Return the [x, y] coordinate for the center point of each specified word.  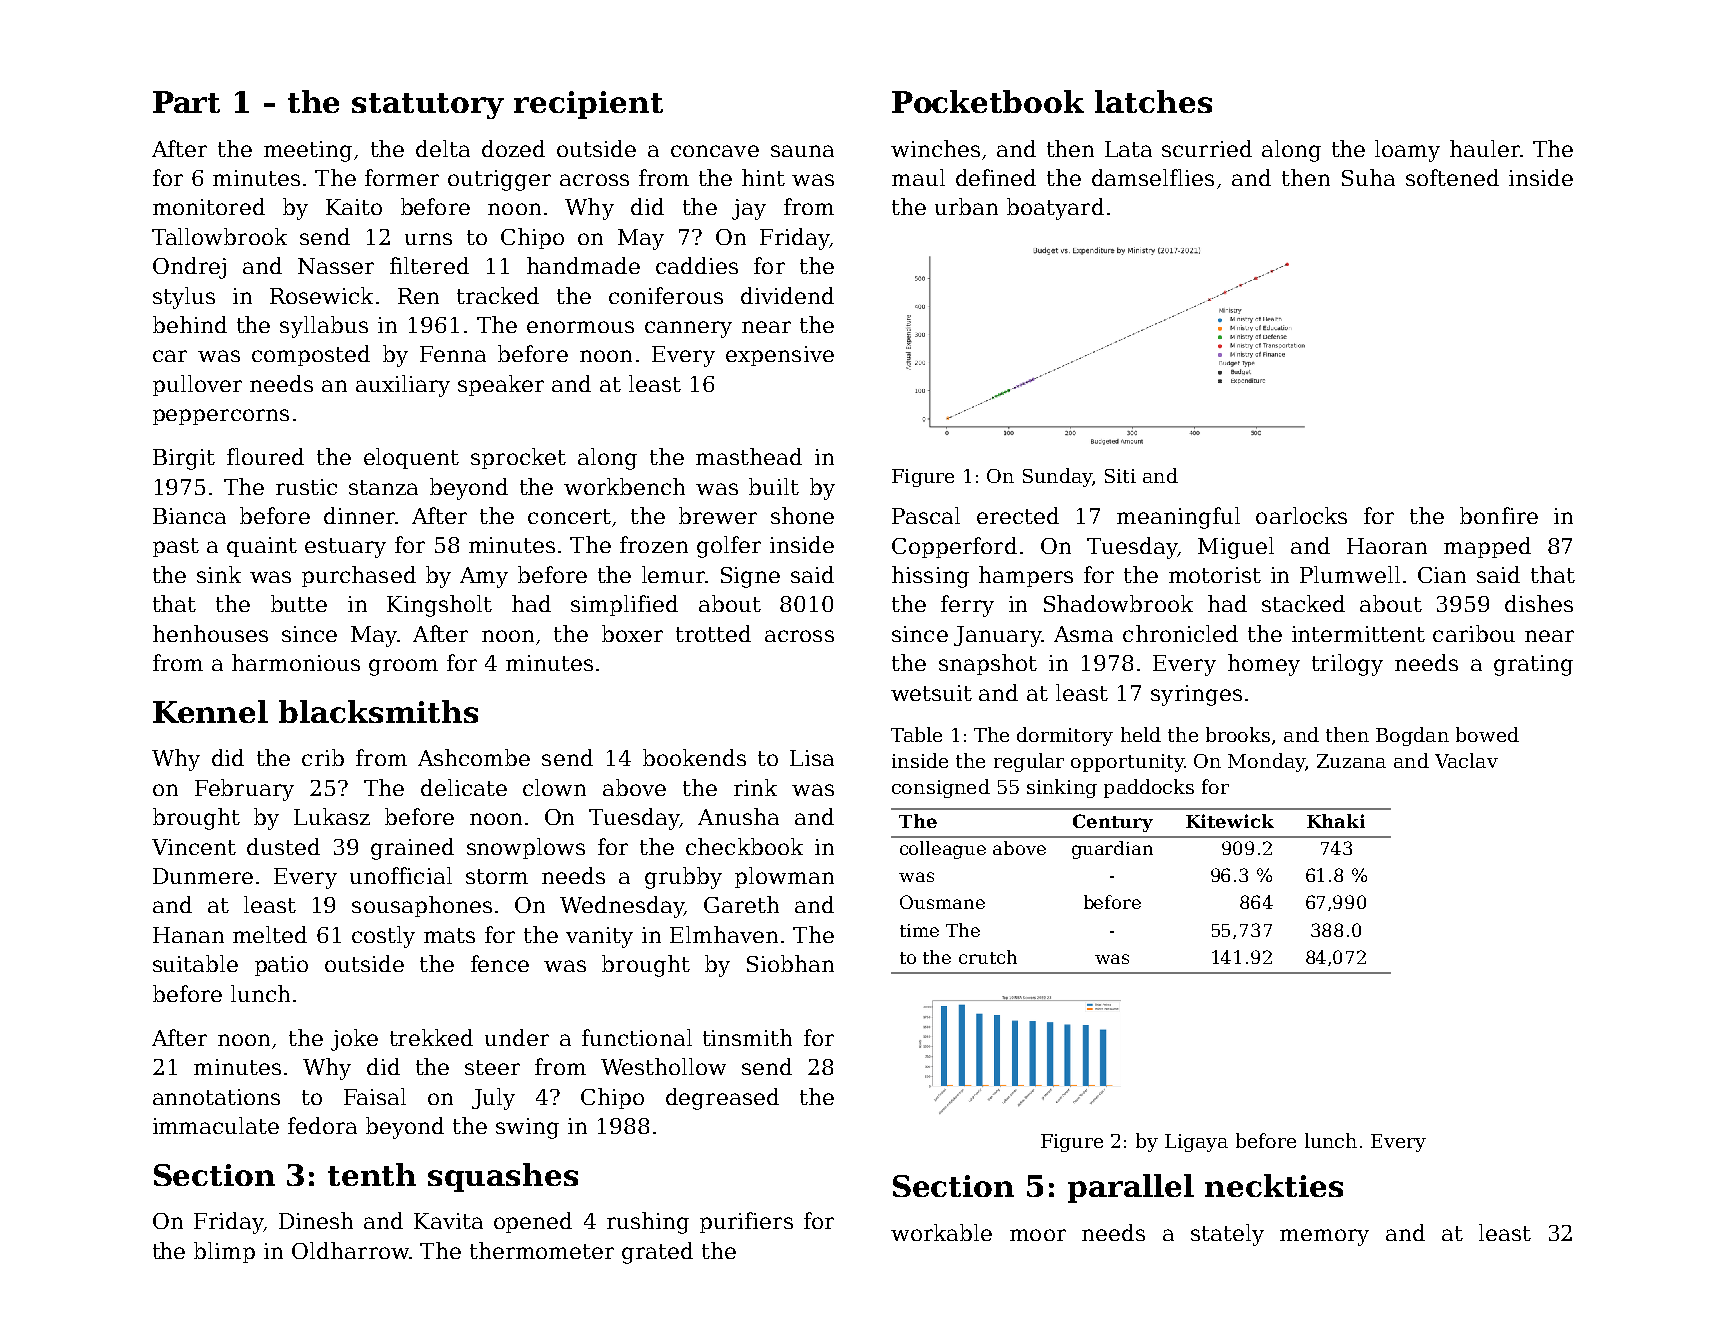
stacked [1303, 603]
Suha [1368, 177]
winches [935, 148]
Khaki [1336, 821]
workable [941, 1232]
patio [281, 966]
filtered [429, 265]
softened [1452, 177]
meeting [308, 151]
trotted [713, 633]
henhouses [210, 633]
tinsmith [747, 1037]
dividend [787, 295]
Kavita [448, 1221]
